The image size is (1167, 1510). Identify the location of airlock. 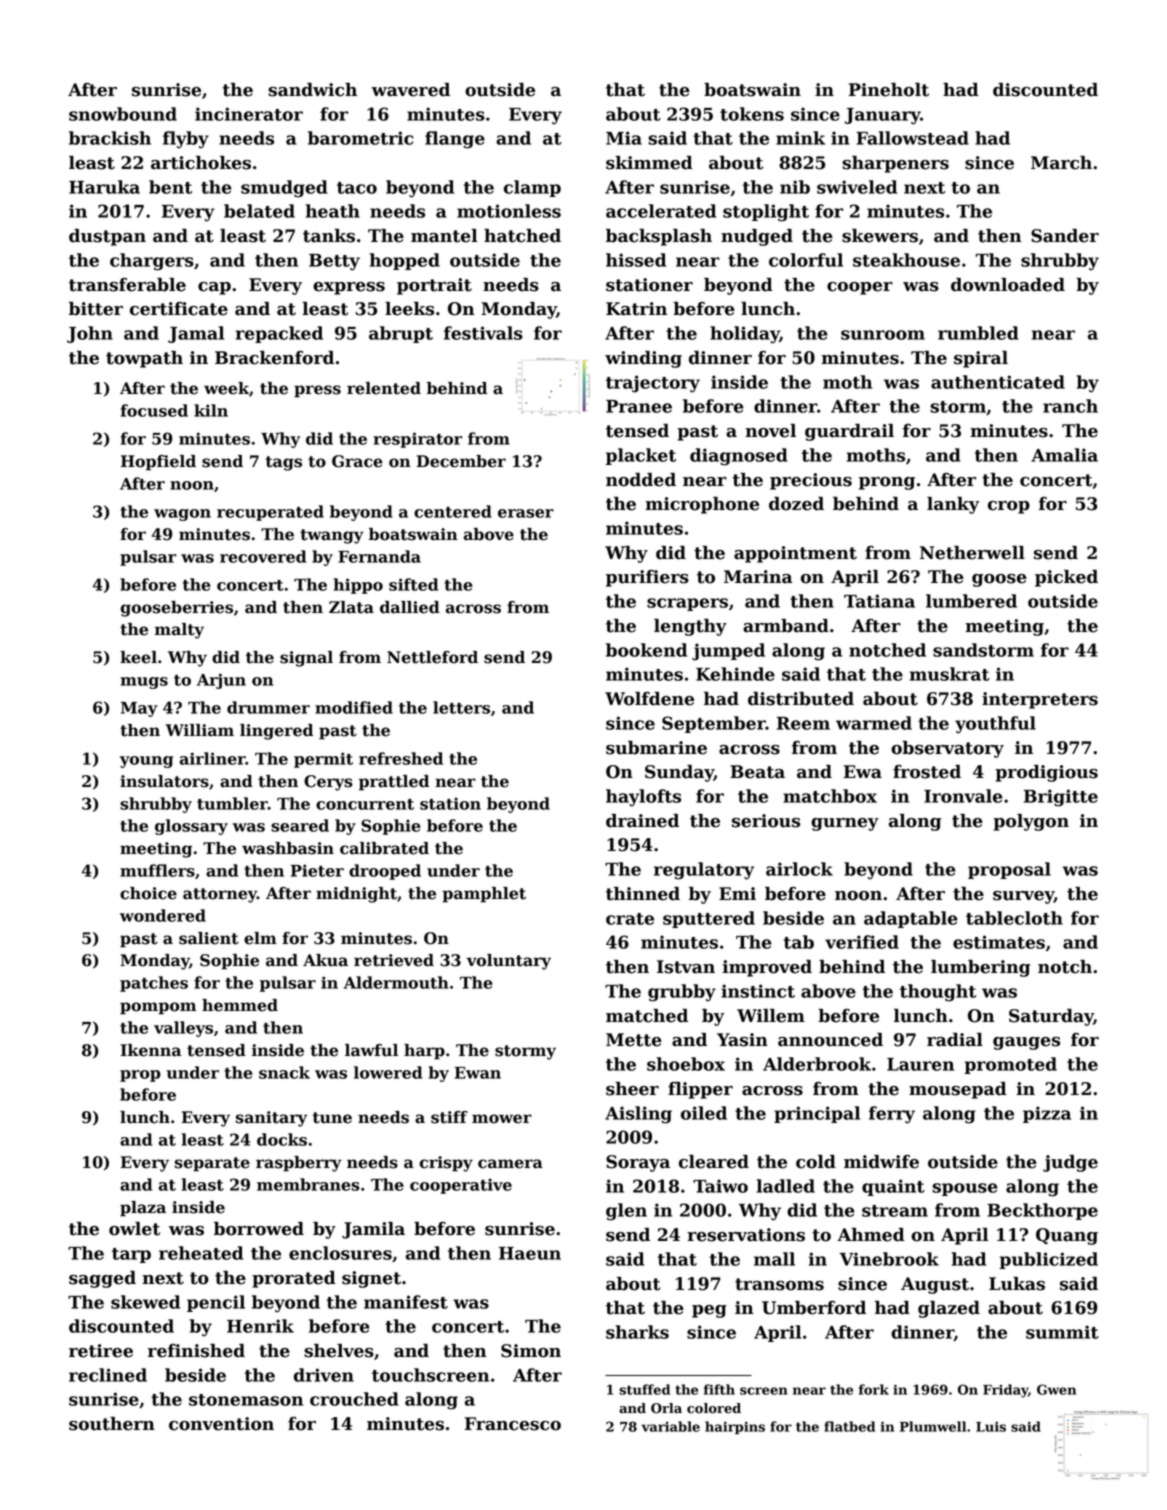
(799, 869).
